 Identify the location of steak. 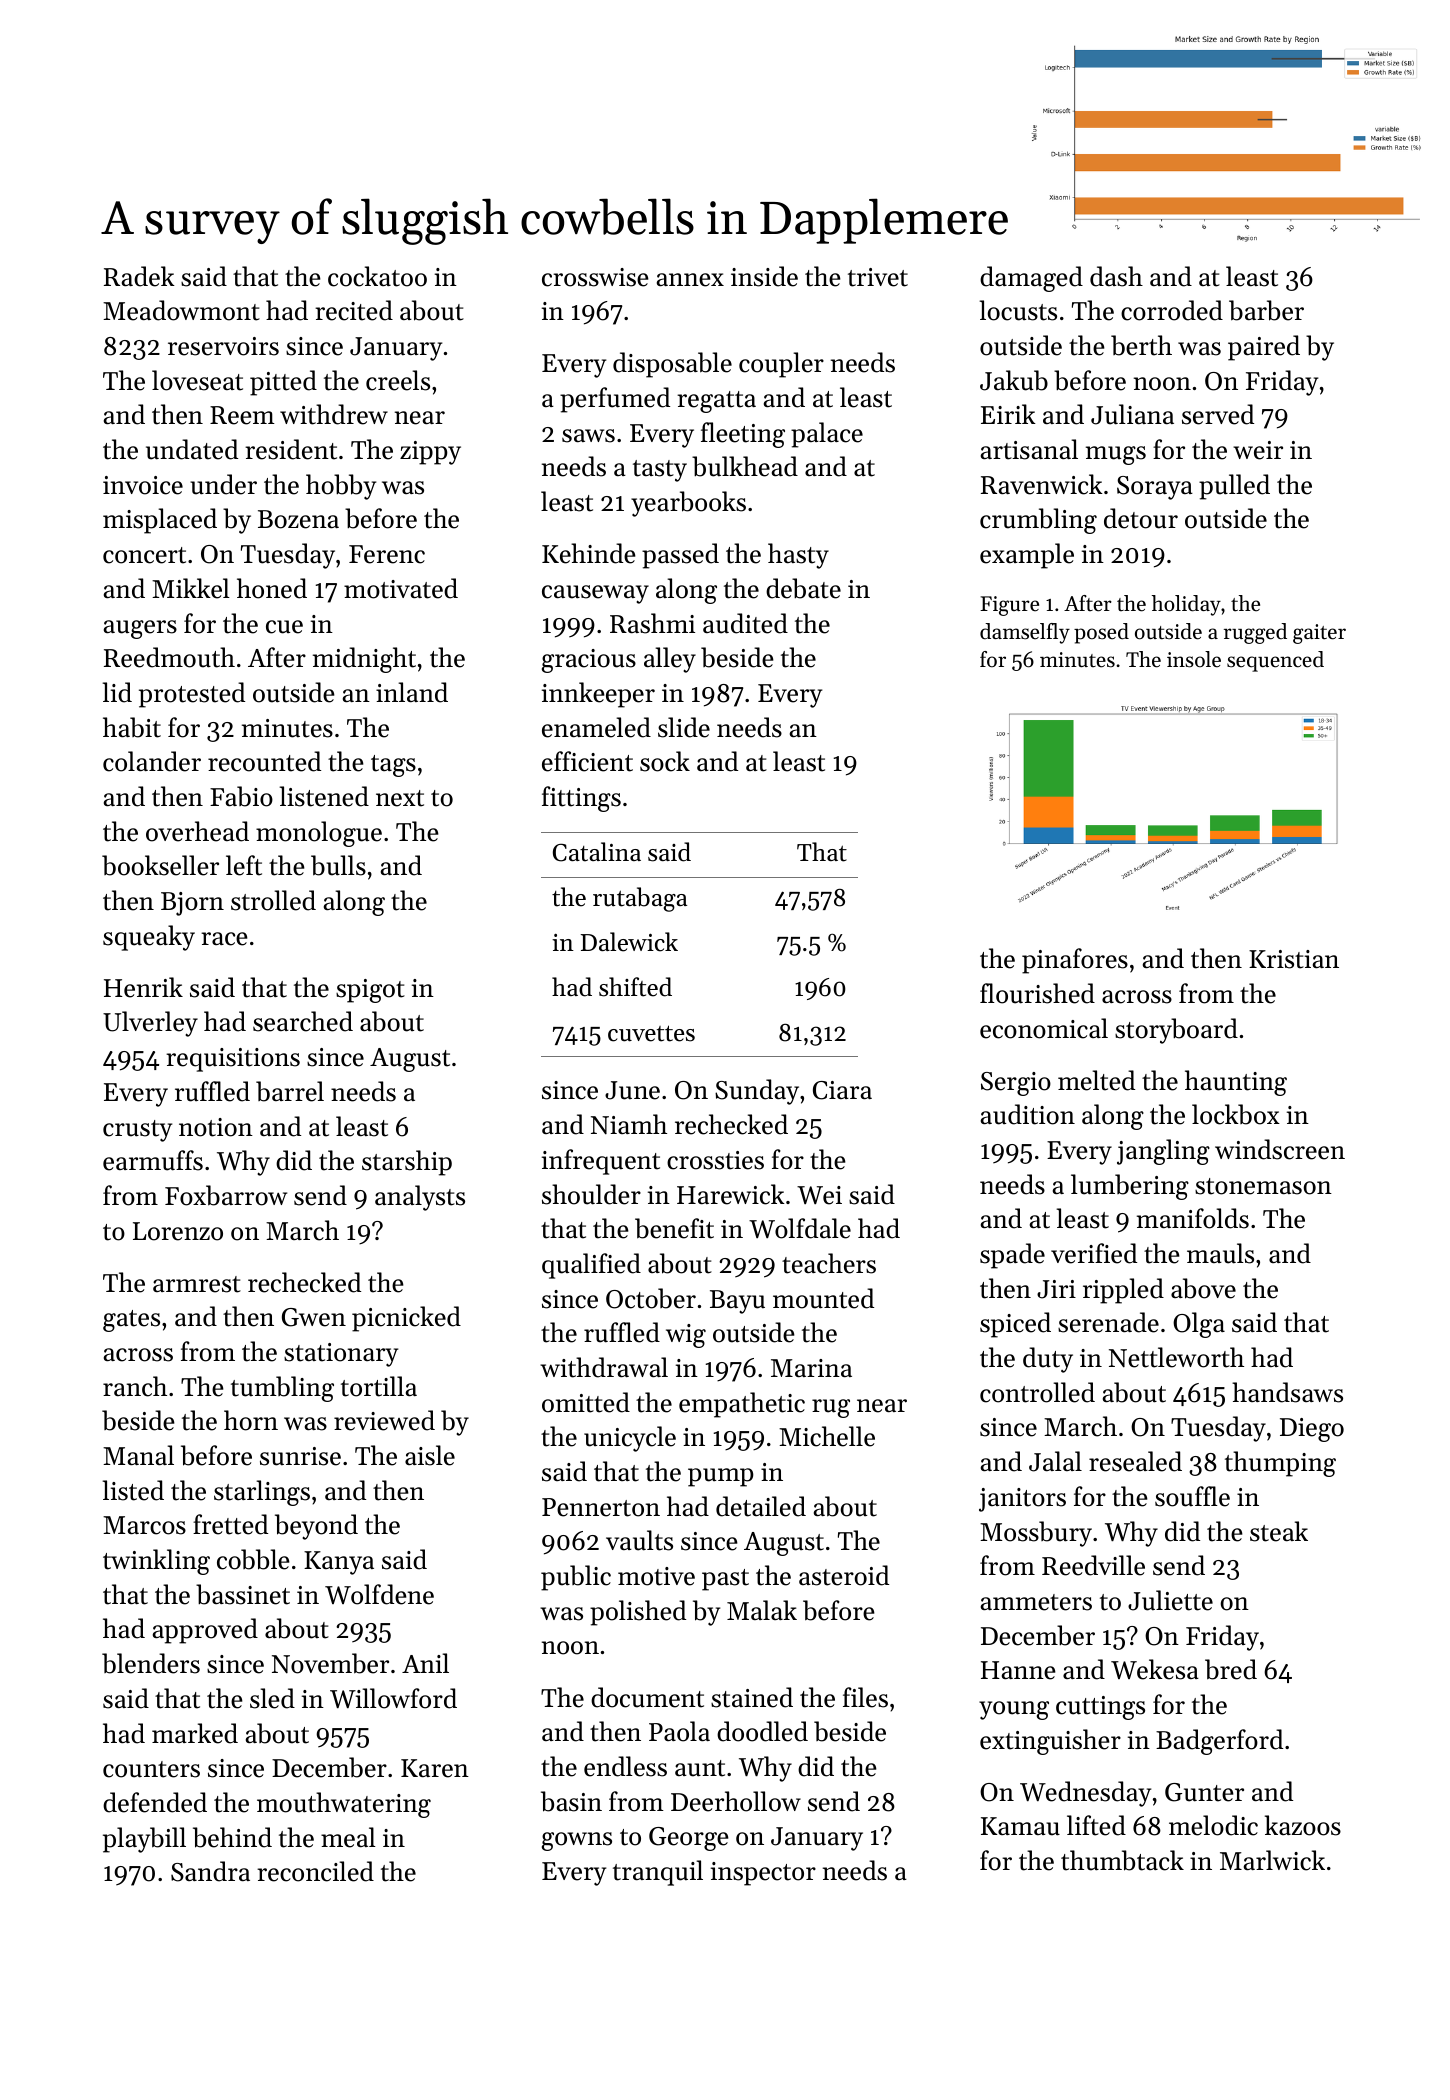
(1279, 1531).
